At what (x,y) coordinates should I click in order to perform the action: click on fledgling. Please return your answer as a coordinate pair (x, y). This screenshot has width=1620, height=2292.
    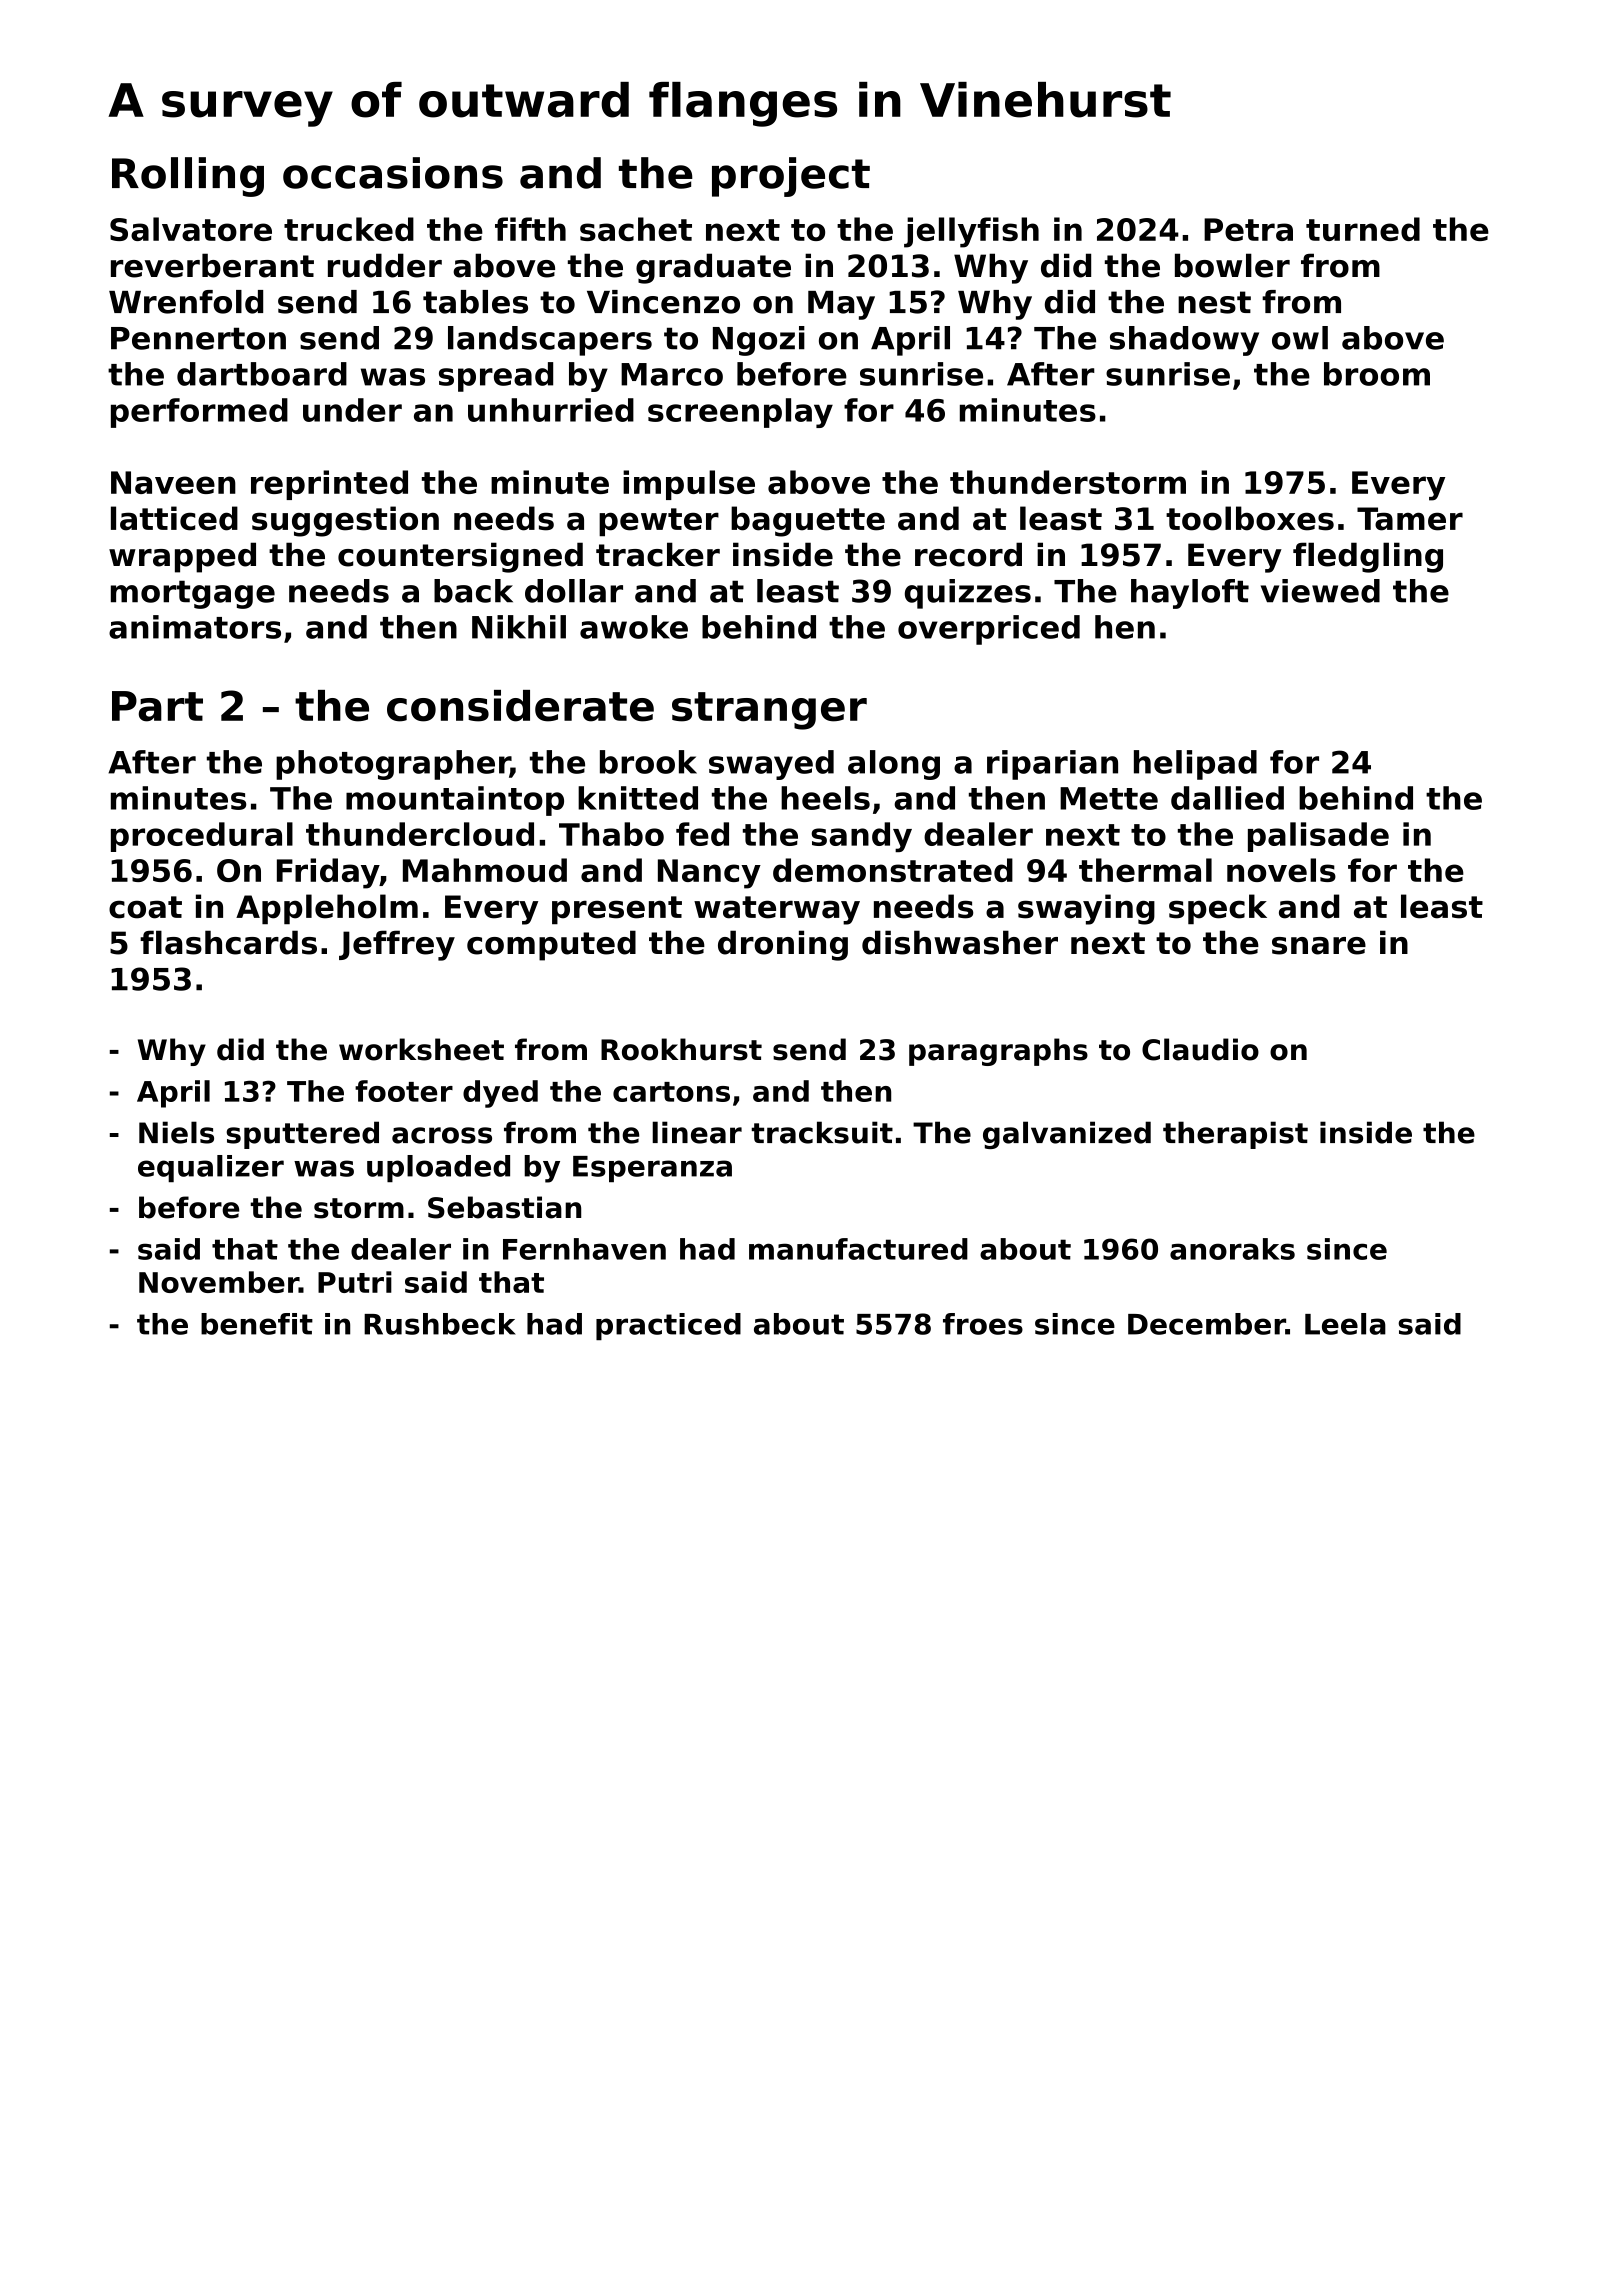
    Looking at the image, I should click on (1368, 557).
